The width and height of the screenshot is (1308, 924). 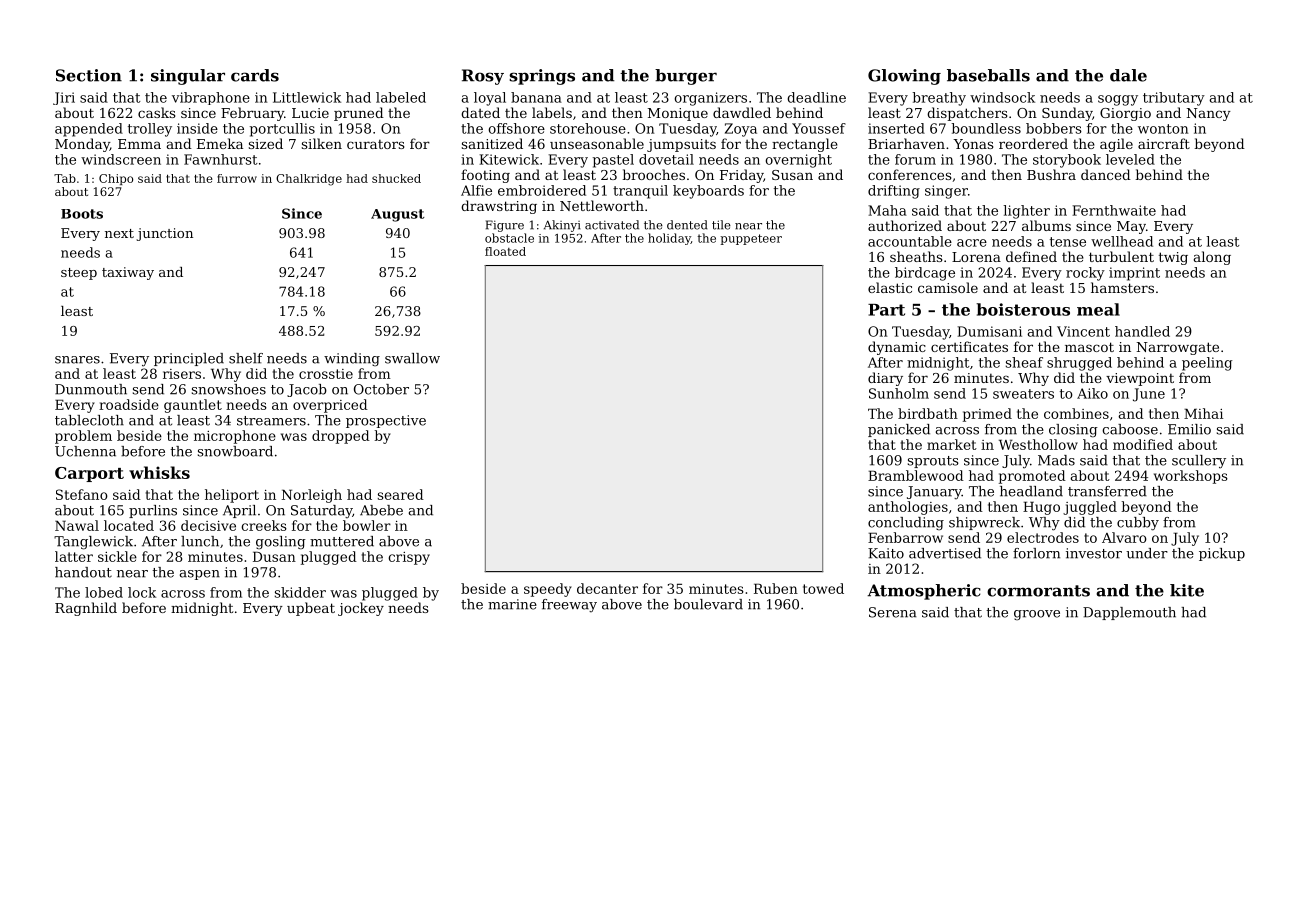 What do you see at coordinates (82, 214) in the screenshot?
I see `Boots` at bounding box center [82, 214].
